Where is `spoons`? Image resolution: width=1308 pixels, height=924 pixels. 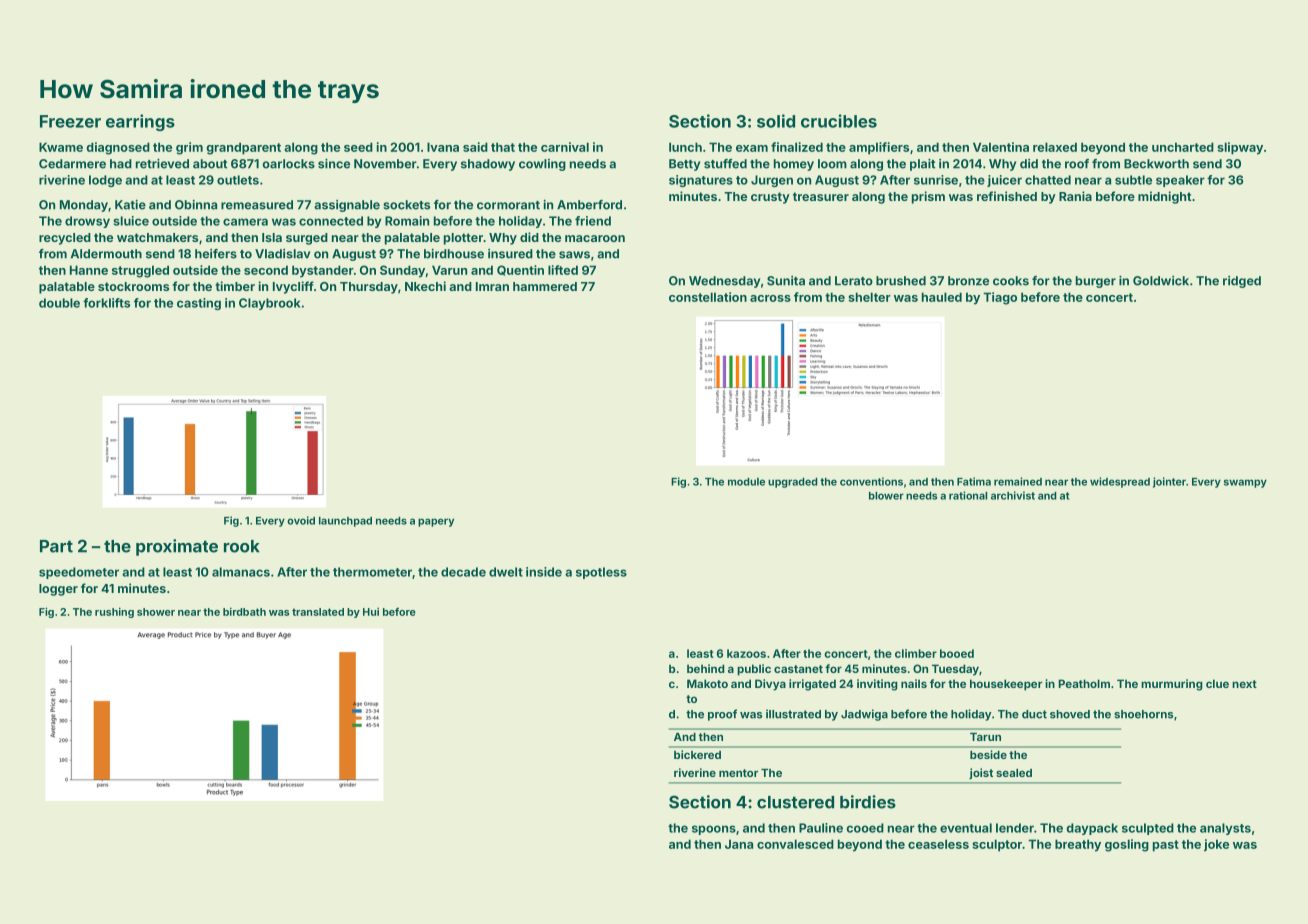 spoons is located at coordinates (714, 830).
